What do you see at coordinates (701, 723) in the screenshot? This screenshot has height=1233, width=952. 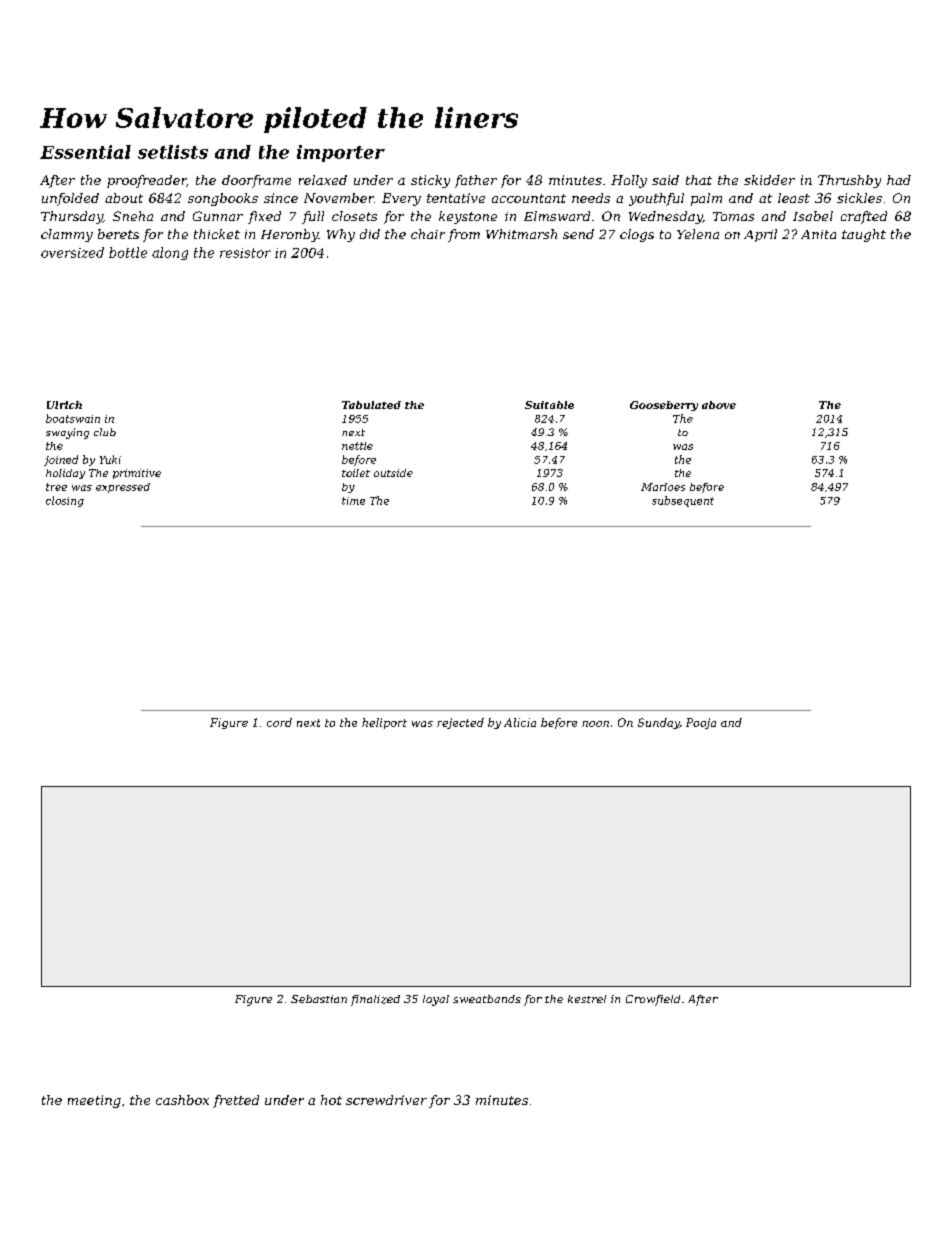 I see `Pooja` at bounding box center [701, 723].
